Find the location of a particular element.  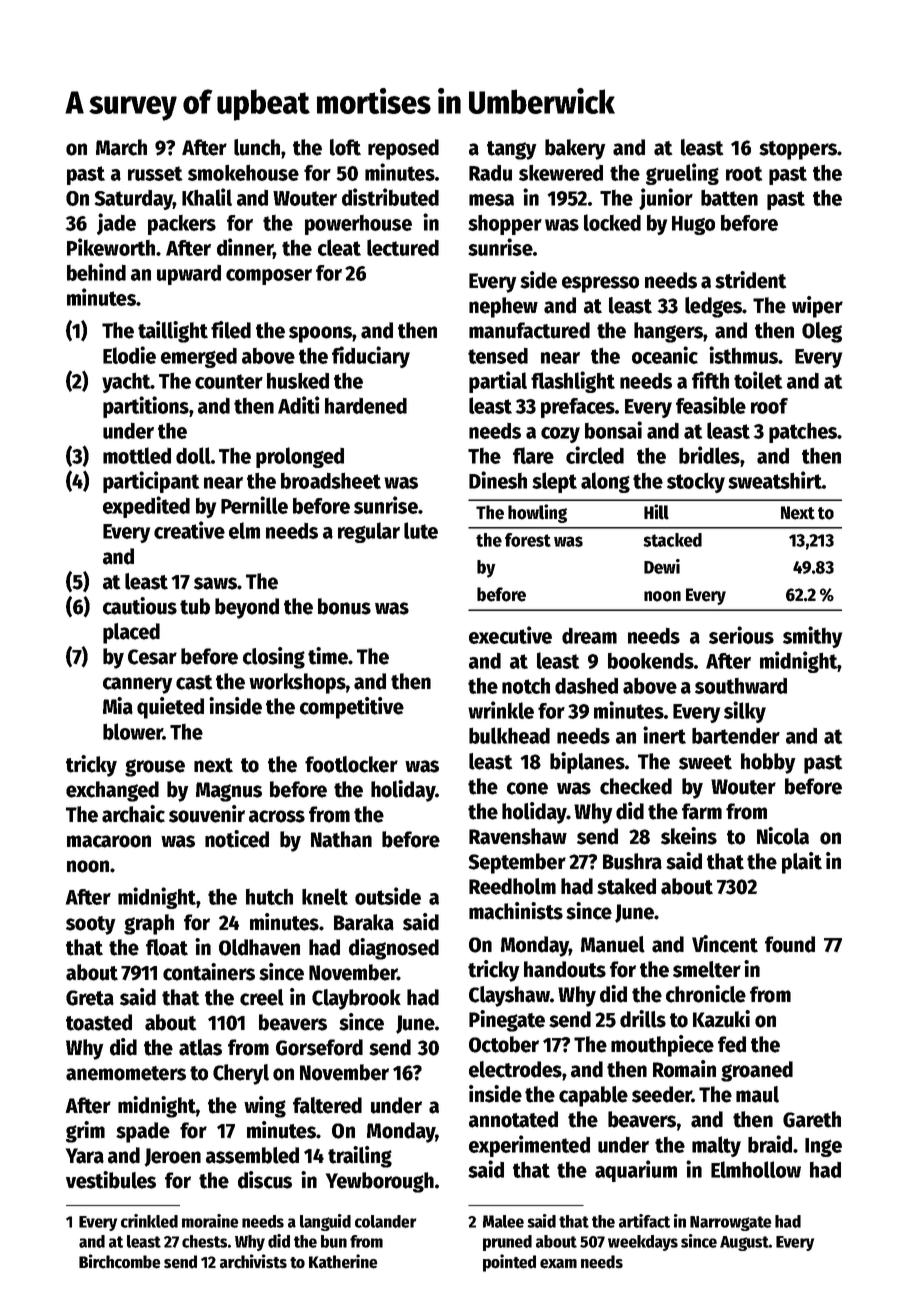

sweatshirt is located at coordinates (775, 480).
